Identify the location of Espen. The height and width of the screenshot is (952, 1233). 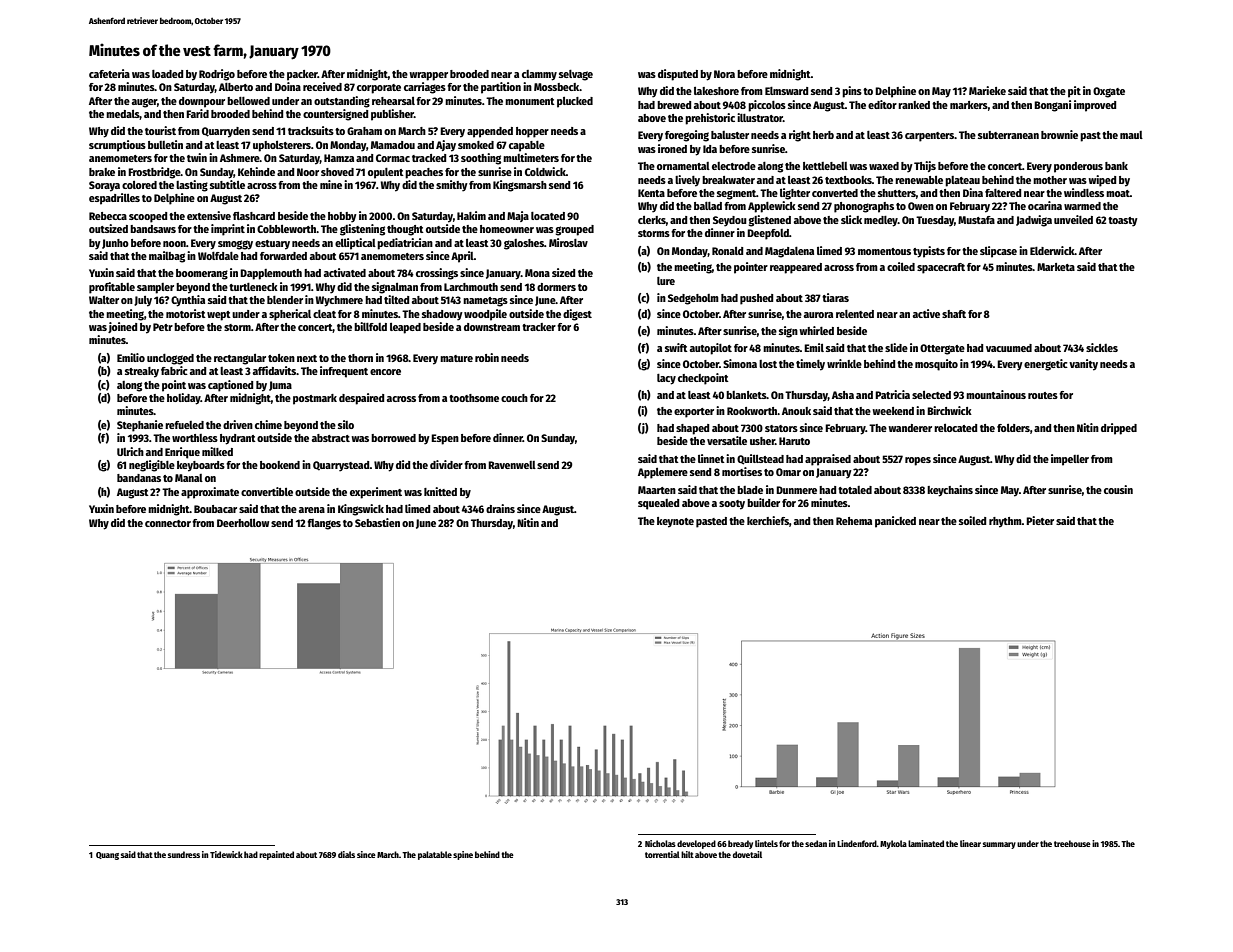
(445, 439).
